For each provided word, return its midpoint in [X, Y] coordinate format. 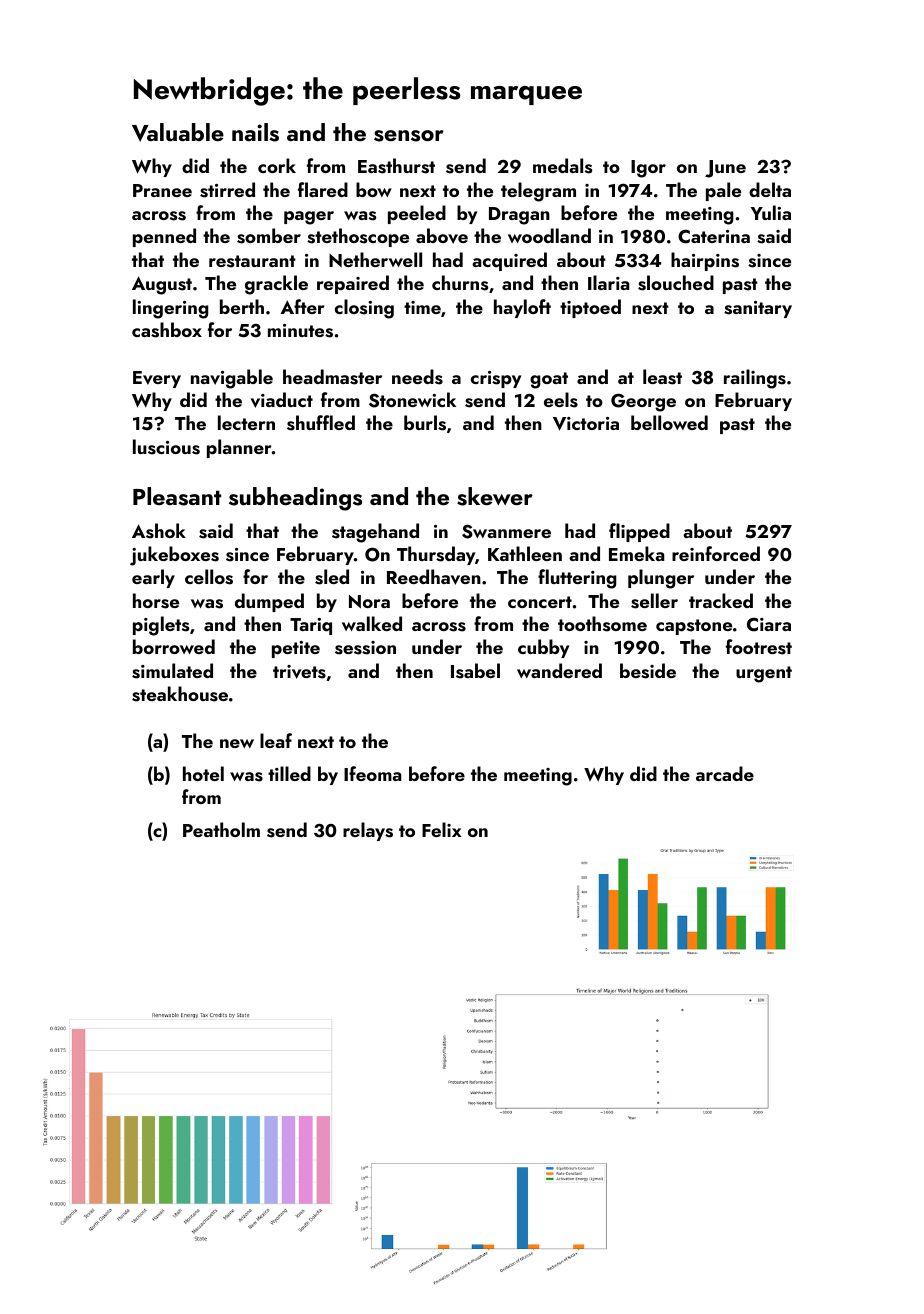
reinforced [716, 553]
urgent [764, 674]
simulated [172, 671]
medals [562, 166]
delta [770, 189]
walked [372, 623]
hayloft [522, 308]
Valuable [178, 132]
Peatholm [221, 829]
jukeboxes [174, 556]
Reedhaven [434, 577]
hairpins [705, 261]
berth [242, 306]
